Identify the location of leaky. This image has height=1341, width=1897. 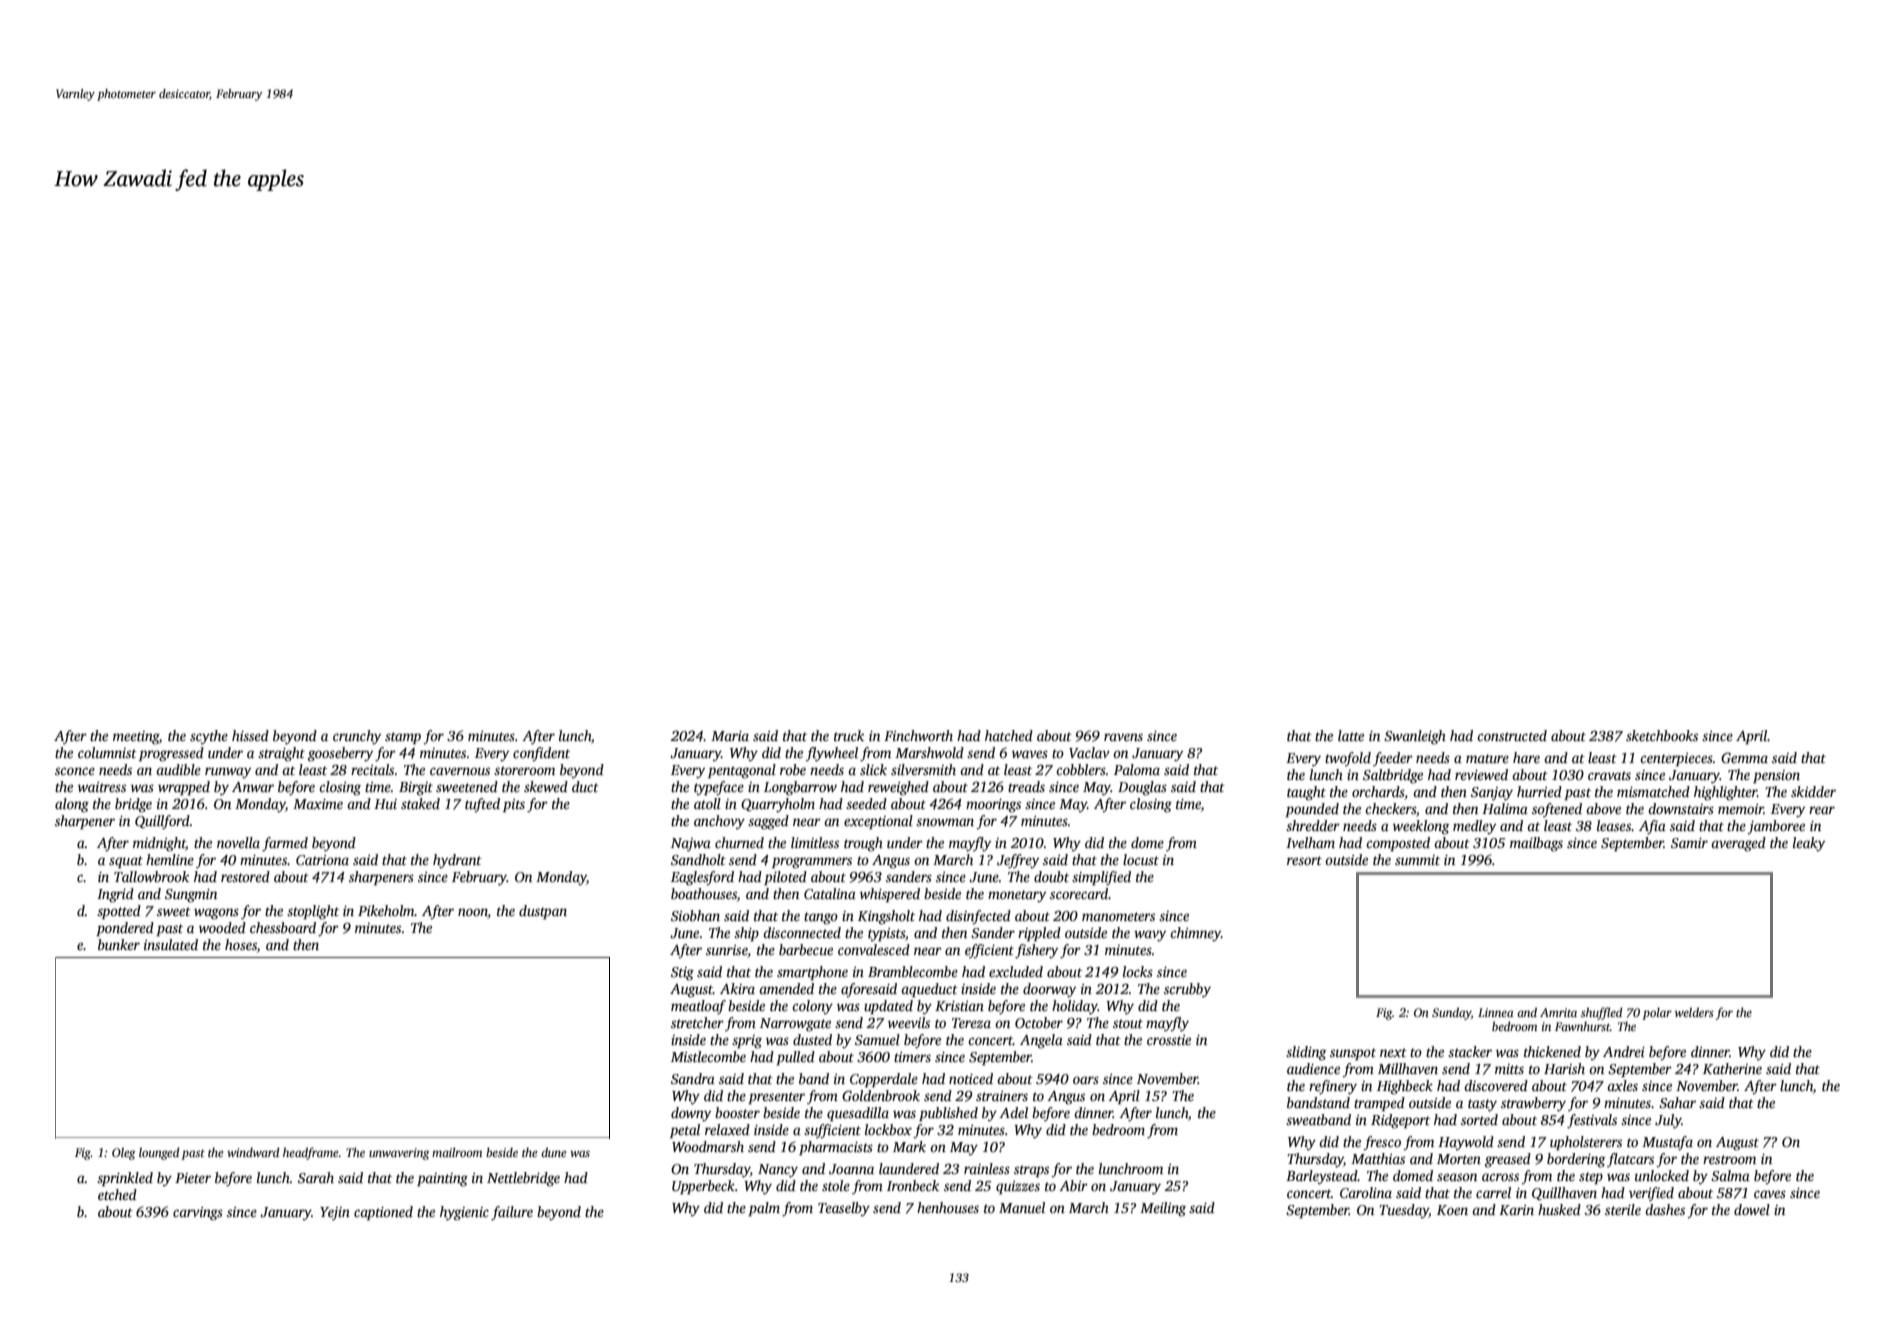
(1809, 844).
